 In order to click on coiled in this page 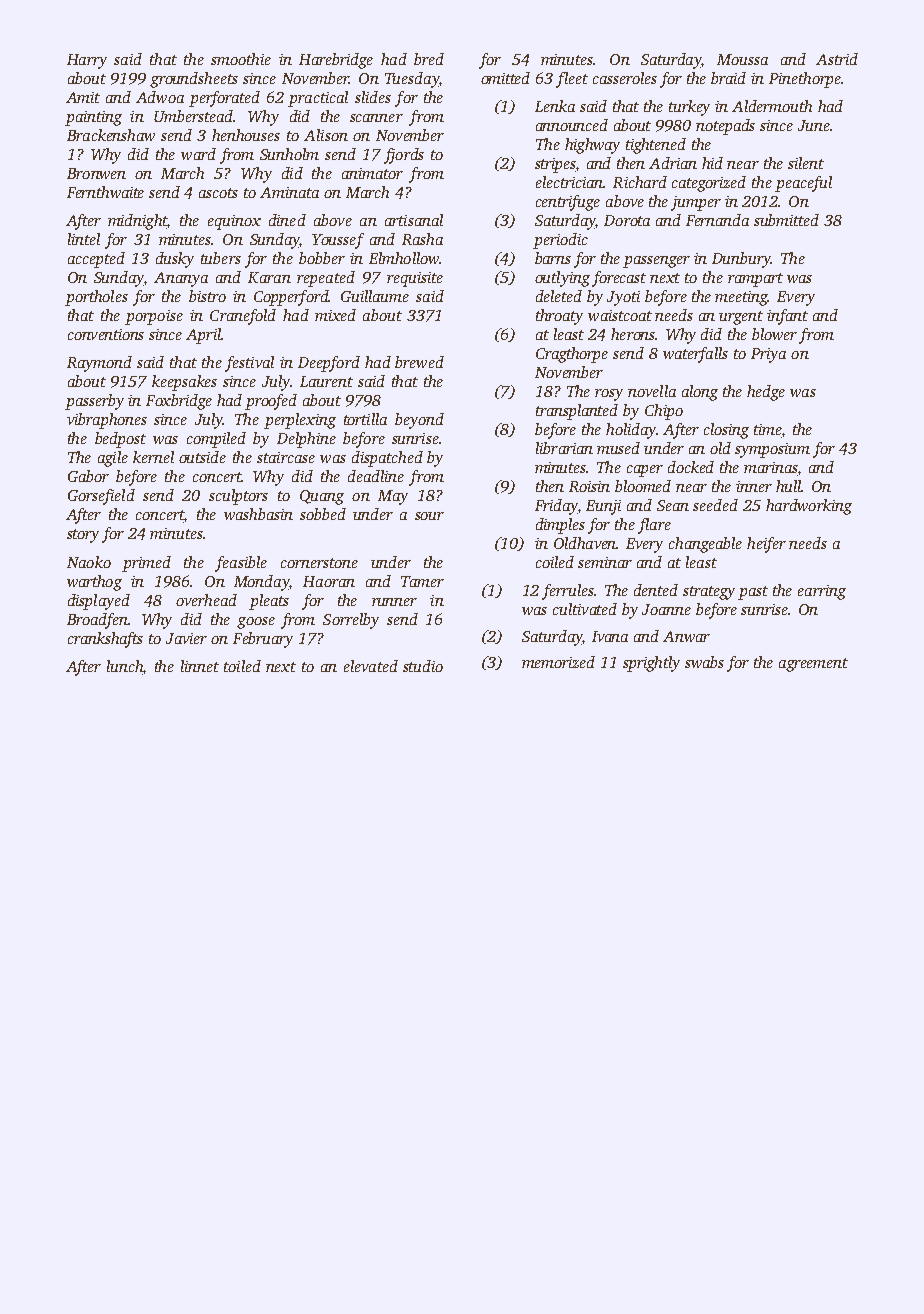, I will do `click(555, 562)`.
